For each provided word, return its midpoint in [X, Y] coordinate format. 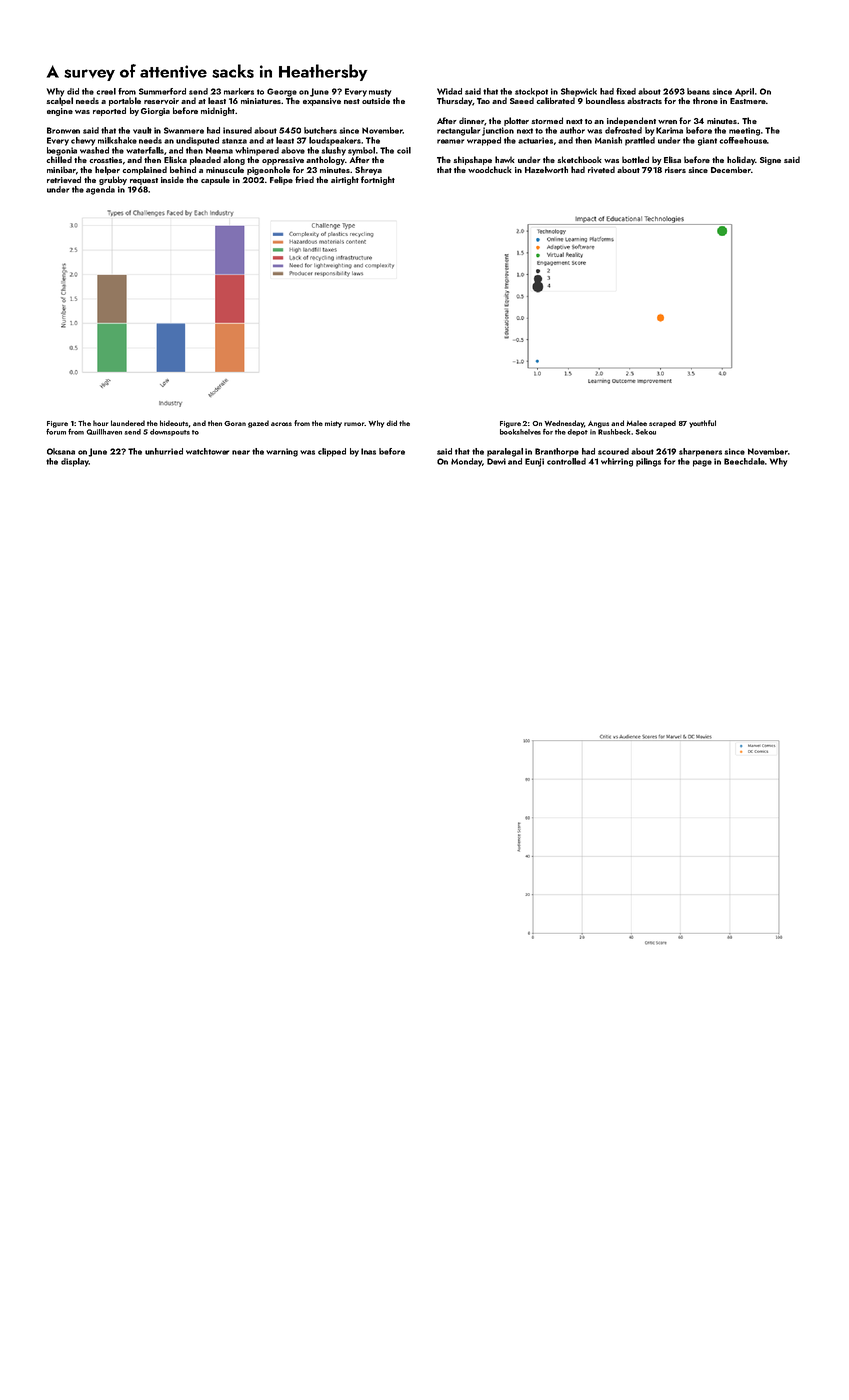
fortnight [378, 180]
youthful [702, 424]
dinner [471, 120]
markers [239, 91]
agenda [100, 190]
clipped [332, 452]
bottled [635, 159]
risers [675, 170]
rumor [354, 424]
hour [101, 423]
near [241, 452]
